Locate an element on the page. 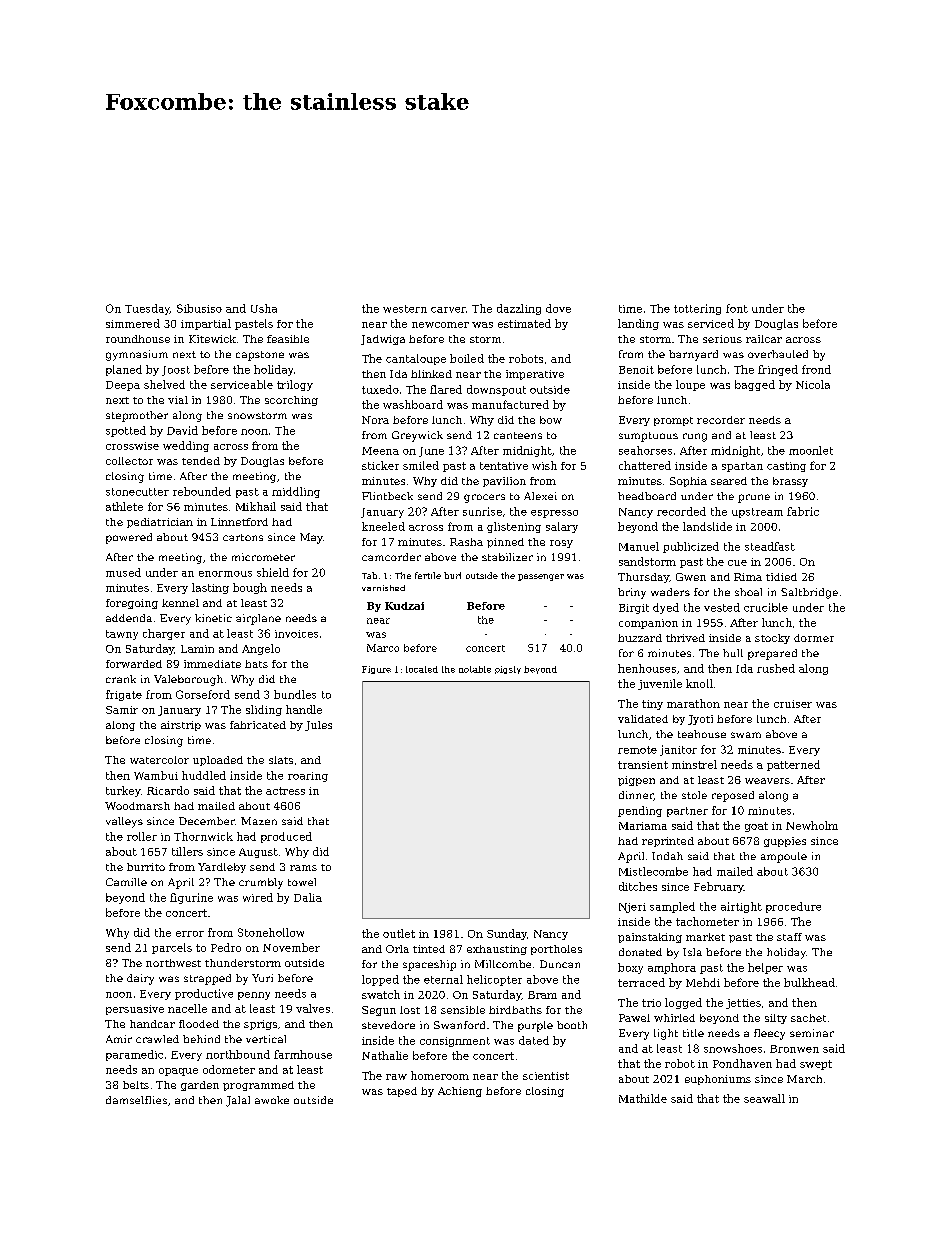  staff is located at coordinates (789, 937).
